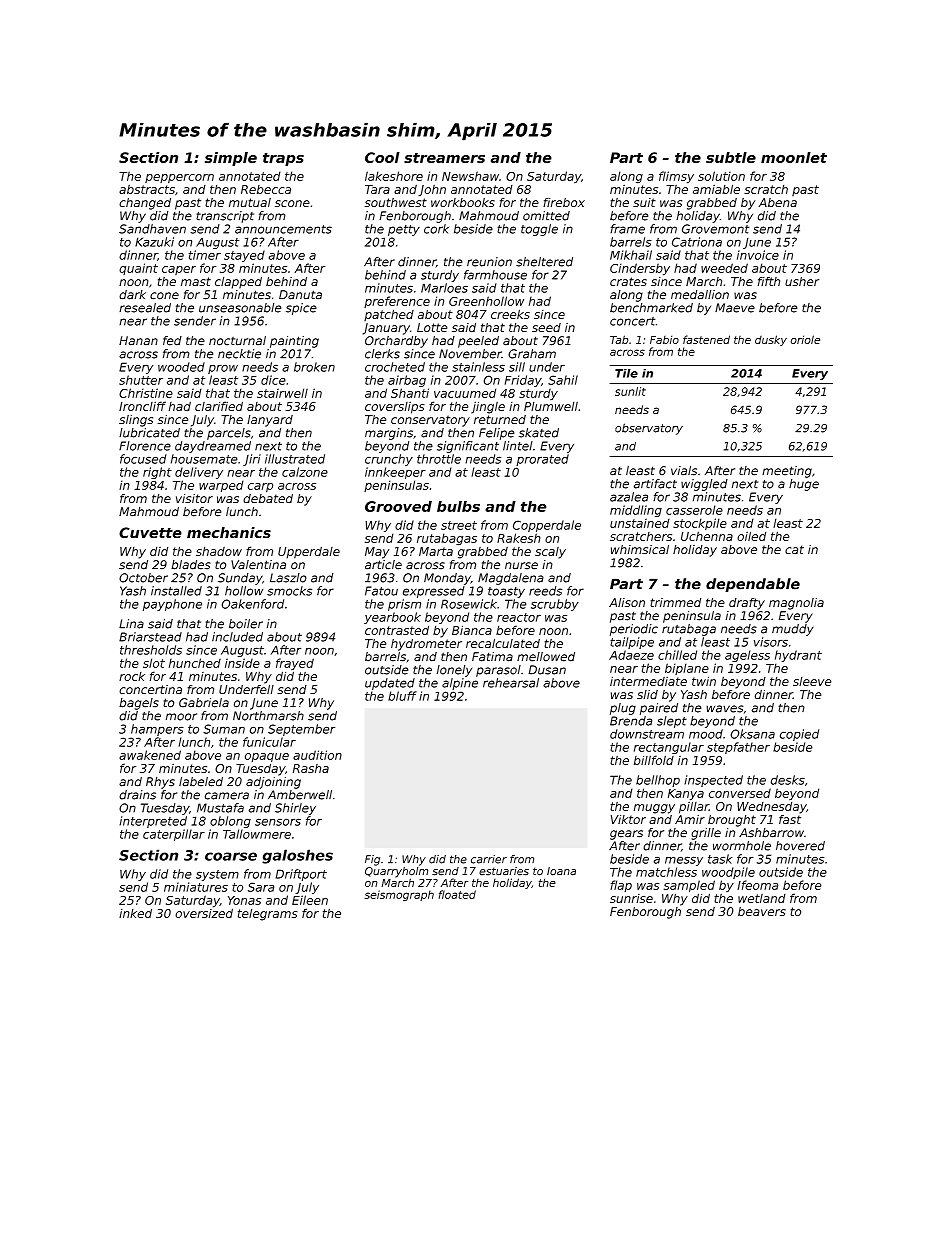 The image size is (952, 1233). I want to click on interpreted, so click(153, 822).
